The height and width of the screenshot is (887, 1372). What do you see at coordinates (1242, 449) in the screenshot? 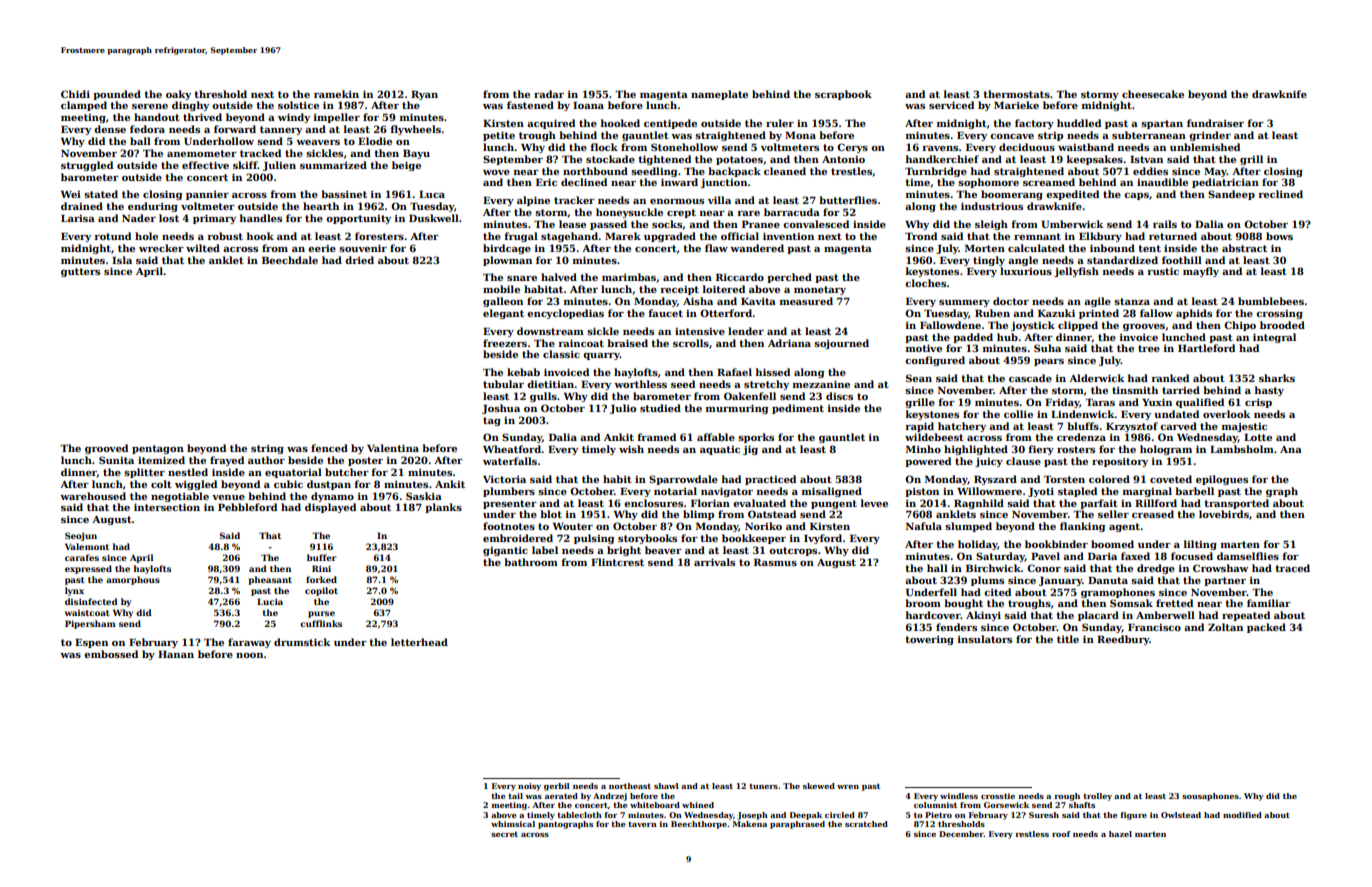
I see `Lambsholm` at bounding box center [1242, 449].
